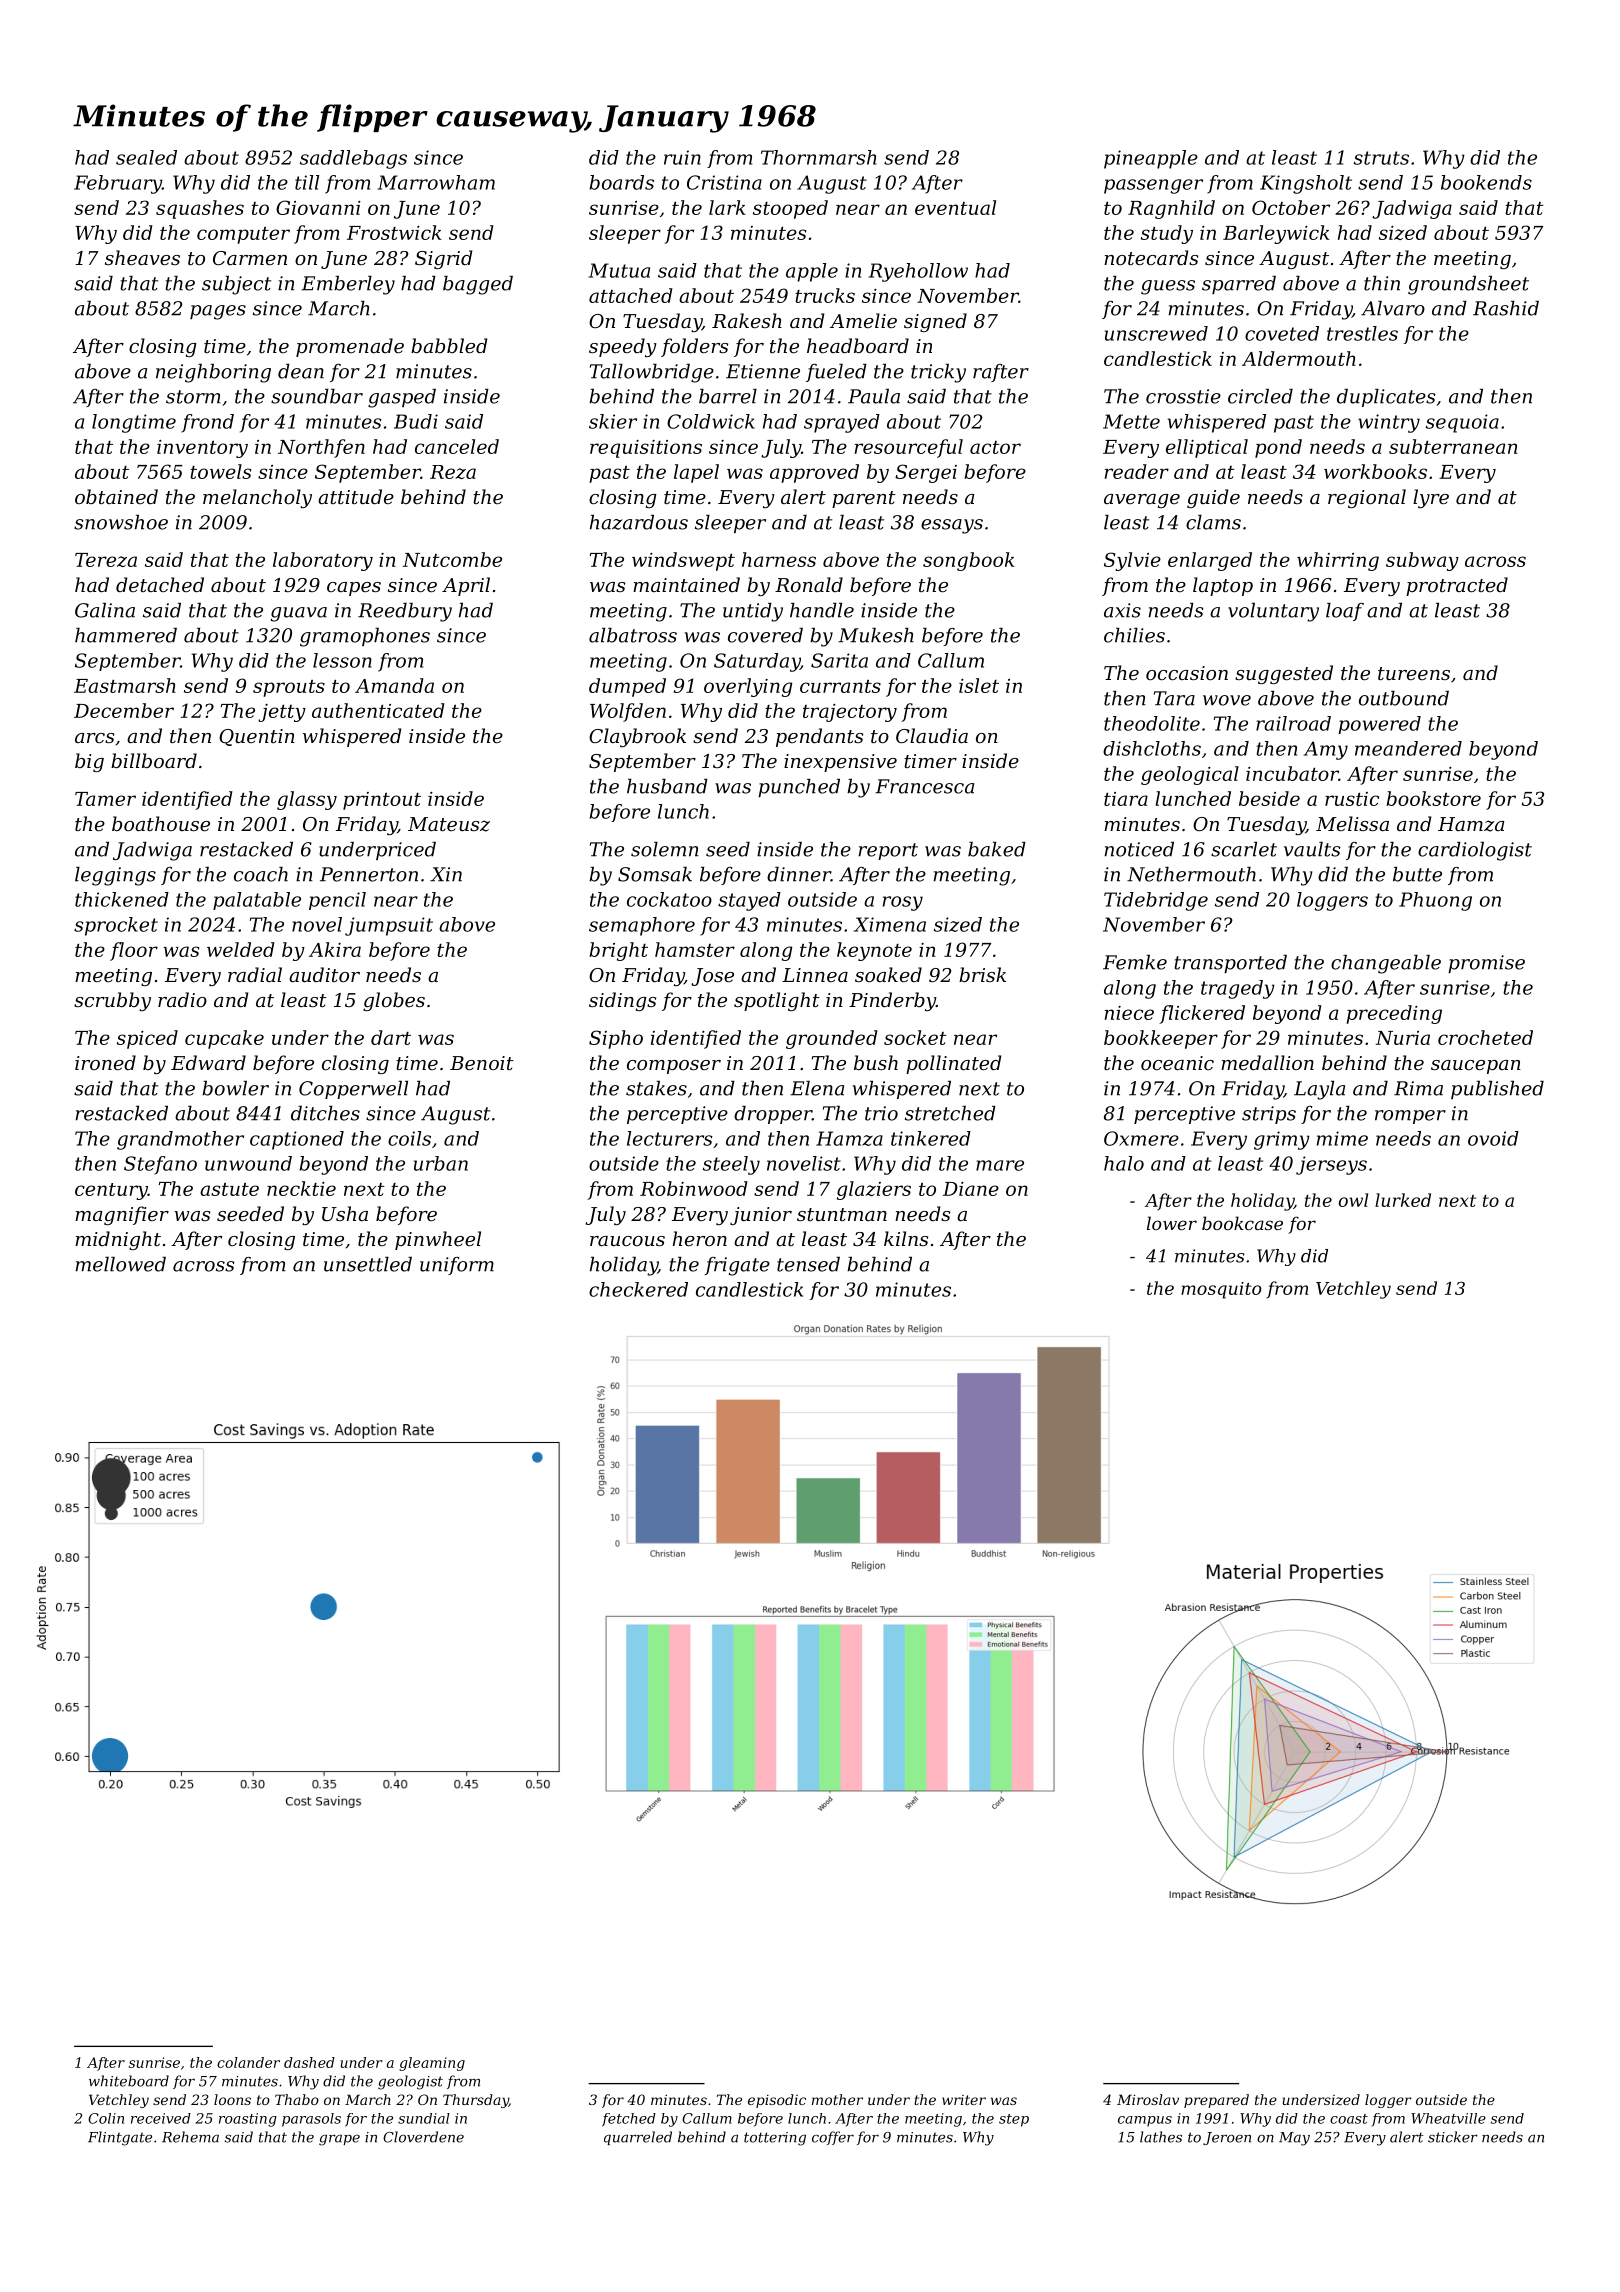 The height and width of the screenshot is (2292, 1620). I want to click on sealed, so click(146, 157).
